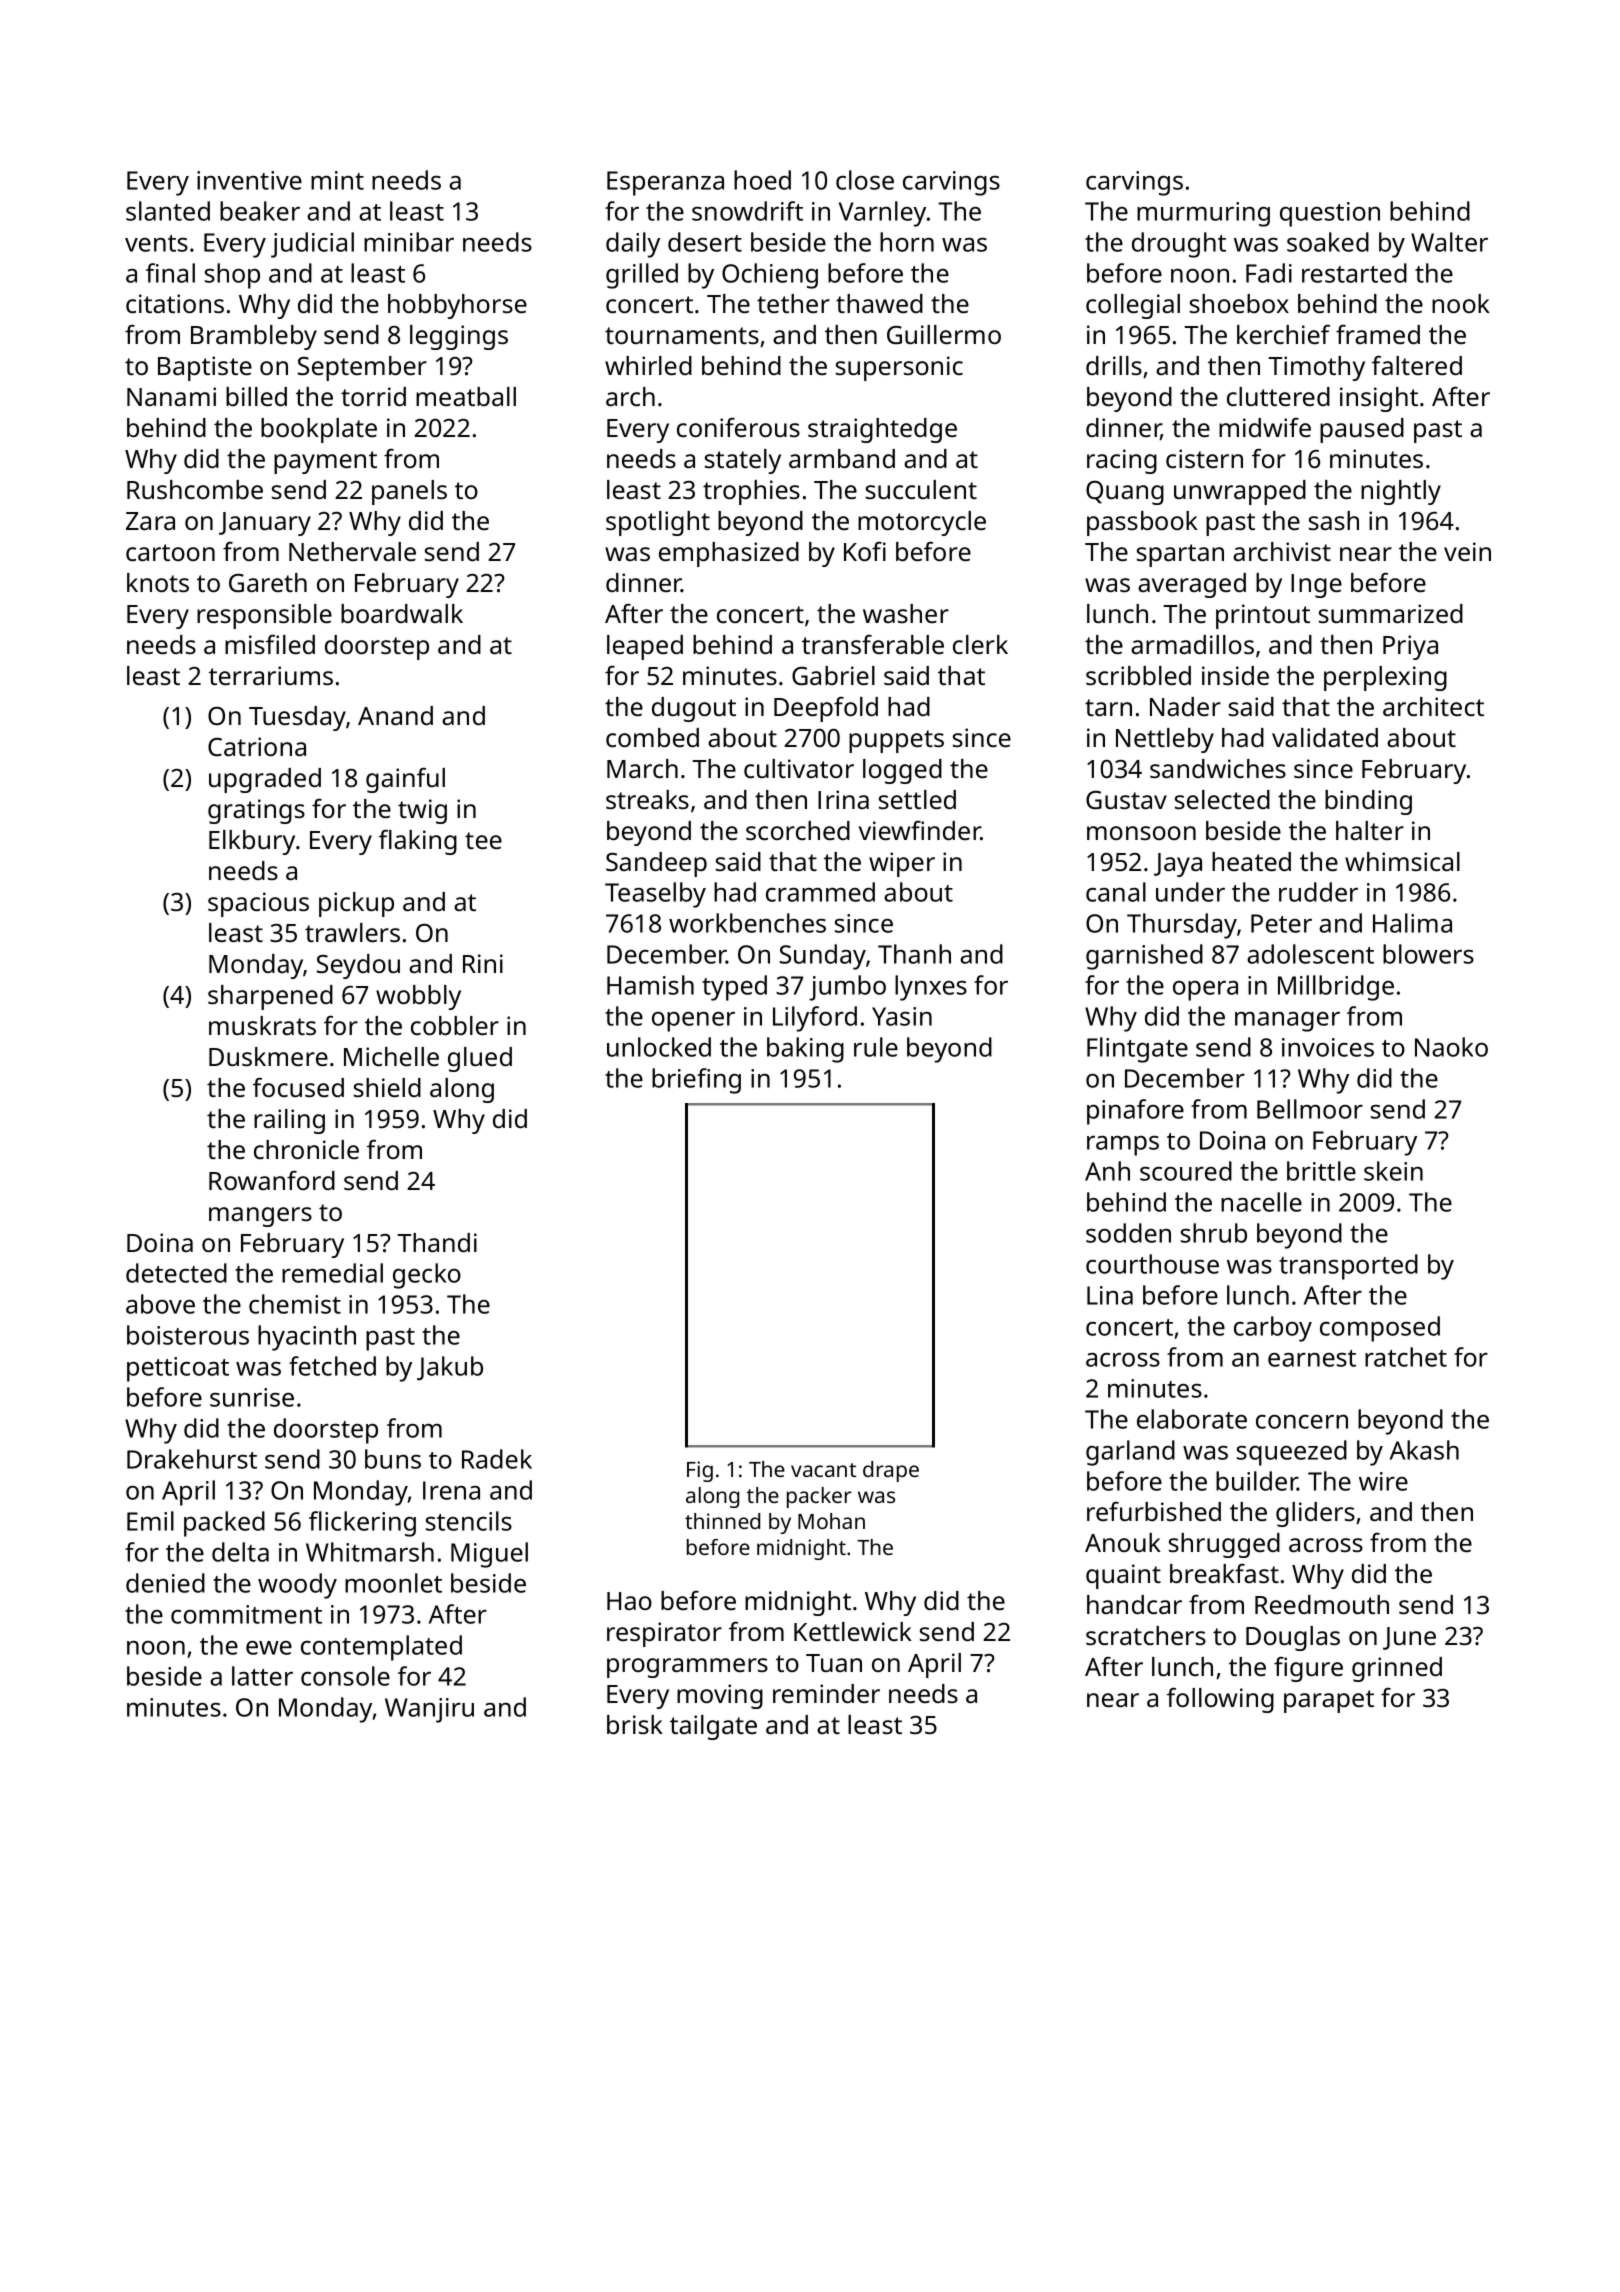 This screenshot has width=1620, height=2292. Describe the element at coordinates (158, 582) in the screenshot. I see `knots` at that location.
